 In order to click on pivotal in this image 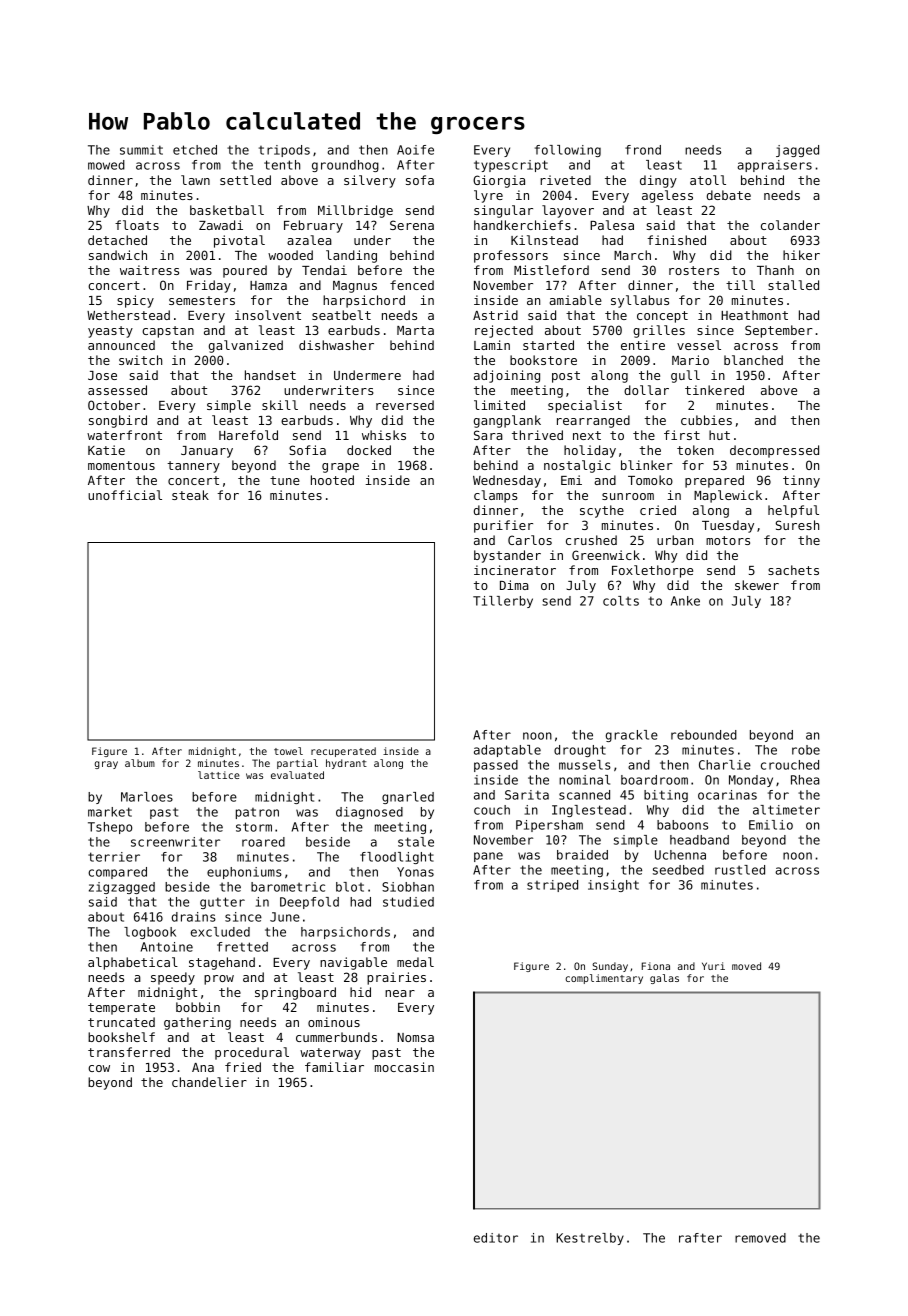, I will do `click(239, 241)`.
